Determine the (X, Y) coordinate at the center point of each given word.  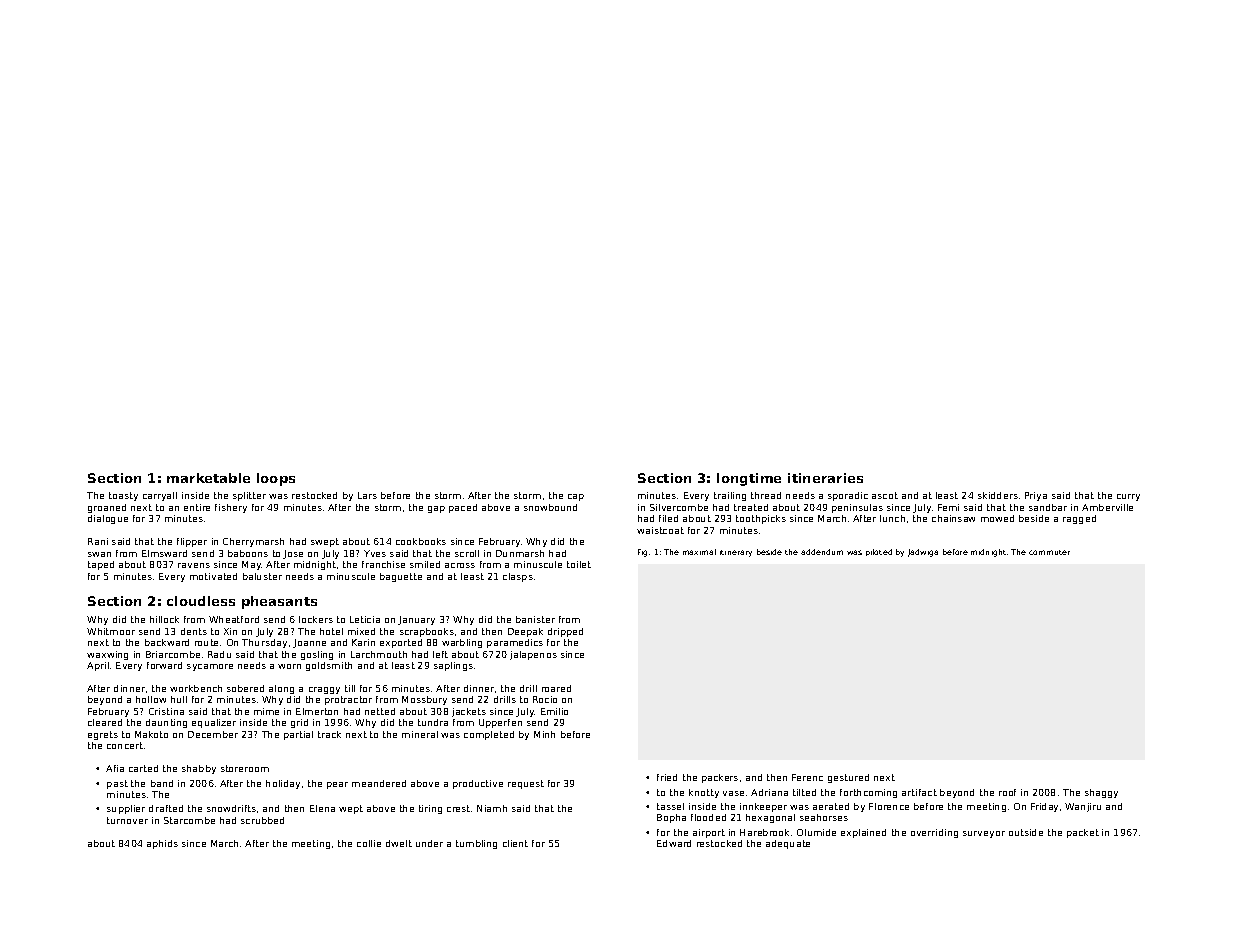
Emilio (554, 711)
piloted (879, 552)
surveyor (984, 834)
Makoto (151, 734)
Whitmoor (111, 631)
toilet (579, 564)
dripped (565, 632)
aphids (162, 844)
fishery (231, 508)
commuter (1049, 552)
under (429, 843)
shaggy (1101, 793)
